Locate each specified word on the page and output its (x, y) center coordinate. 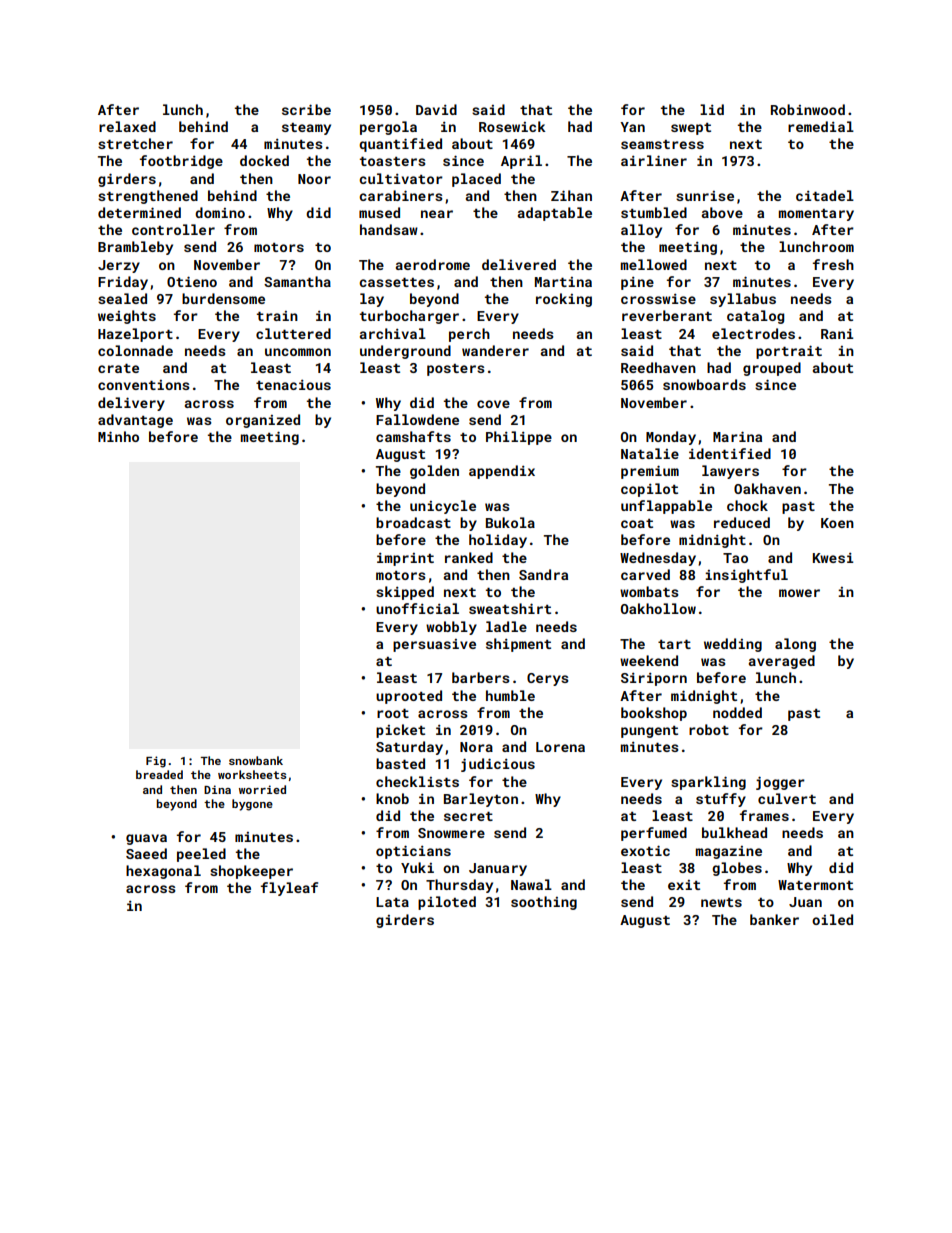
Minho (118, 436)
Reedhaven (658, 367)
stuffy (721, 800)
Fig (156, 762)
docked (264, 160)
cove (493, 404)
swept (691, 129)
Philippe (519, 438)
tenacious (293, 385)
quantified (400, 145)
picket (400, 731)
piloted (447, 903)
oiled (832, 919)
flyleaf (289, 889)
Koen (837, 523)
